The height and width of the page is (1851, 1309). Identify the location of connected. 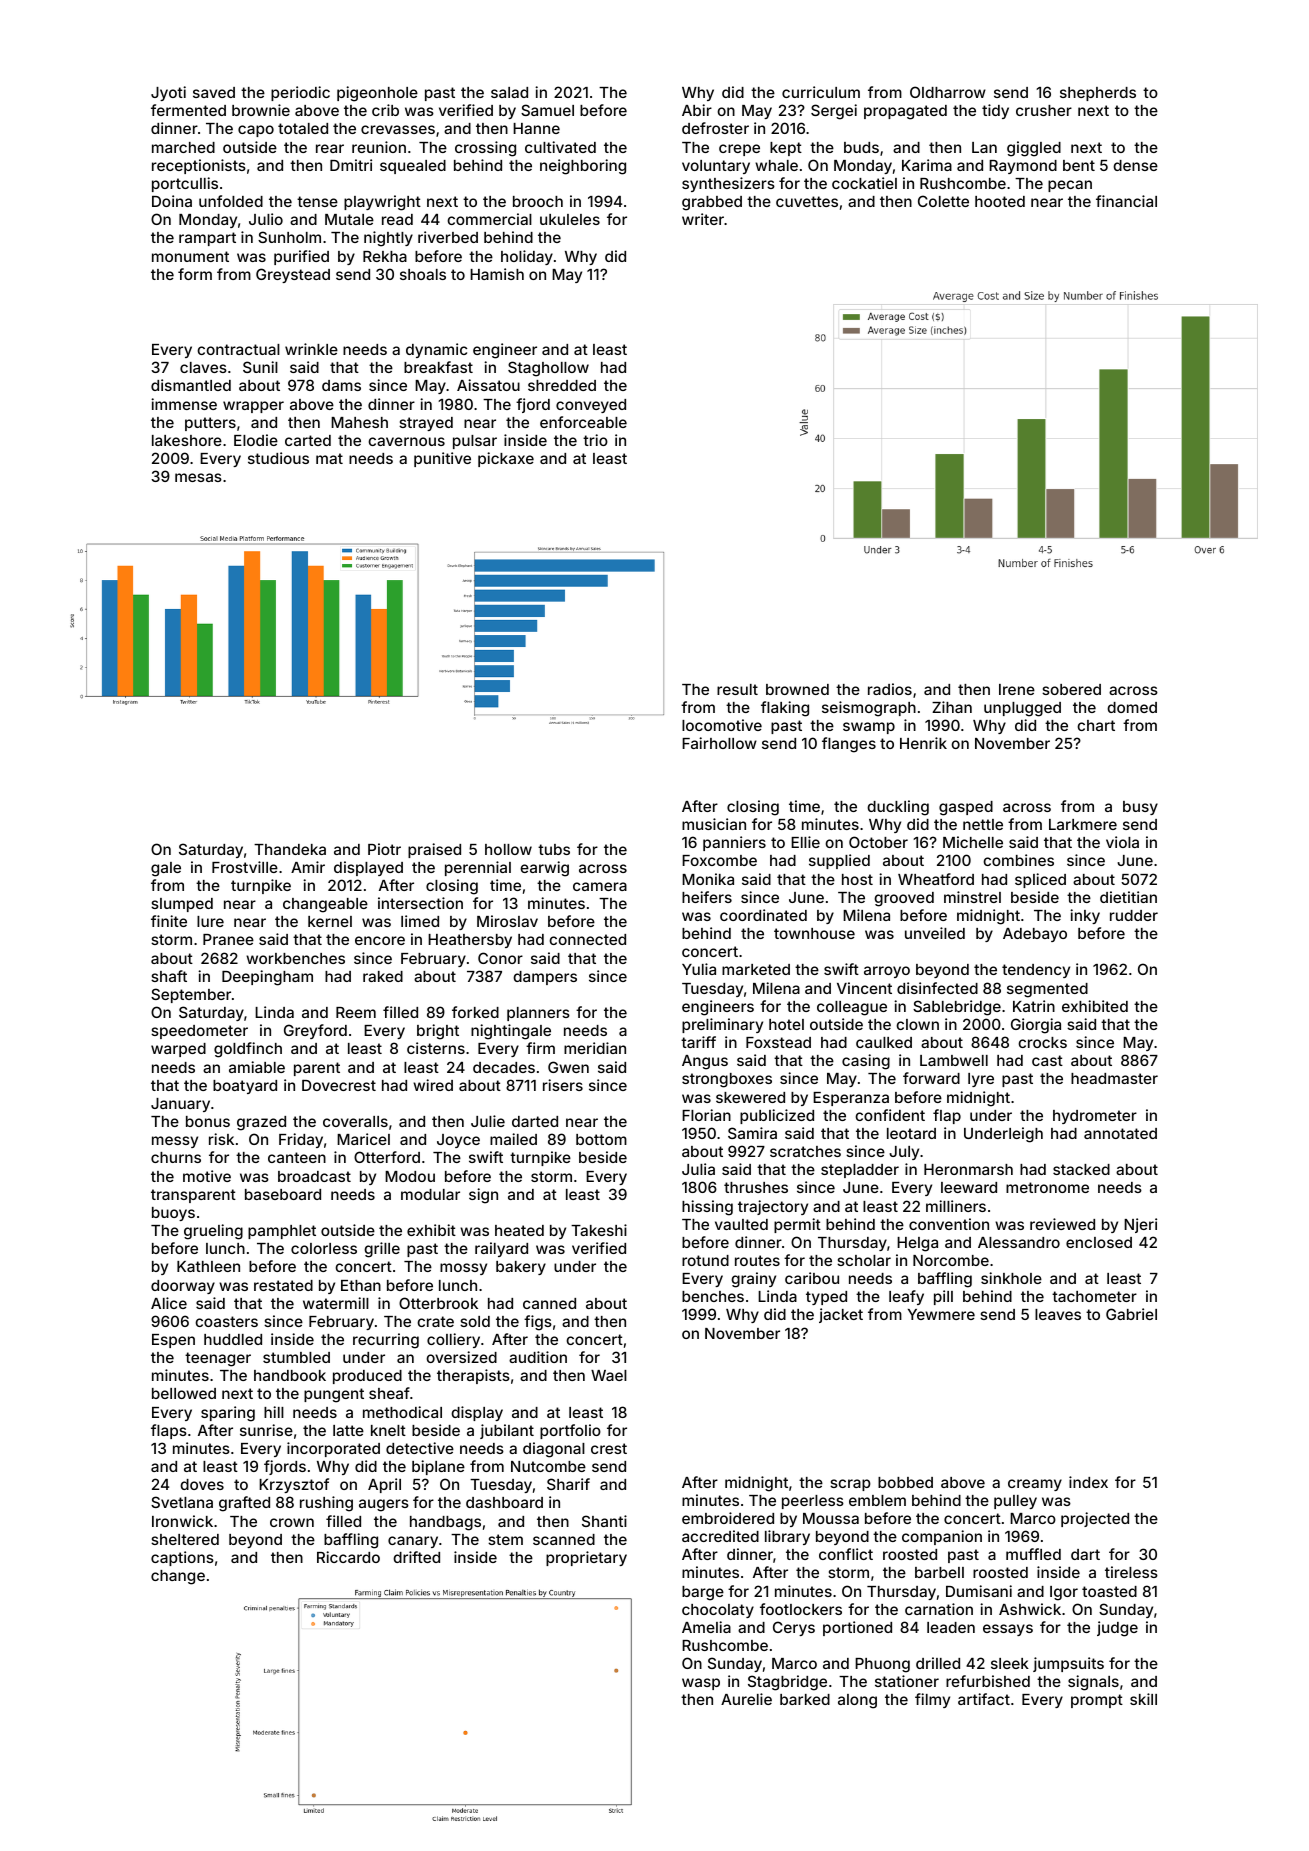
(587, 939).
